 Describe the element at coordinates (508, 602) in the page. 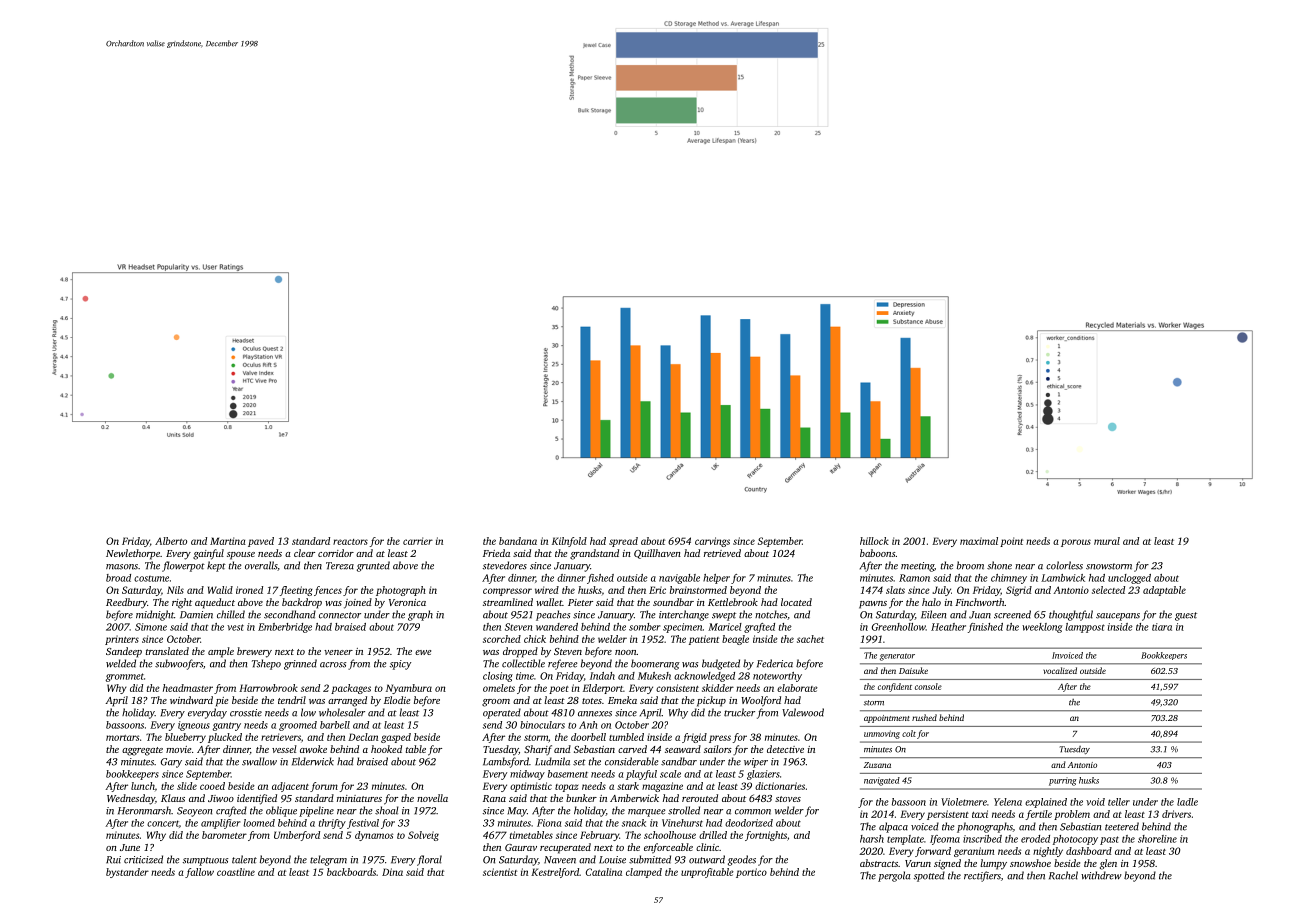

I see `streamlined` at that location.
